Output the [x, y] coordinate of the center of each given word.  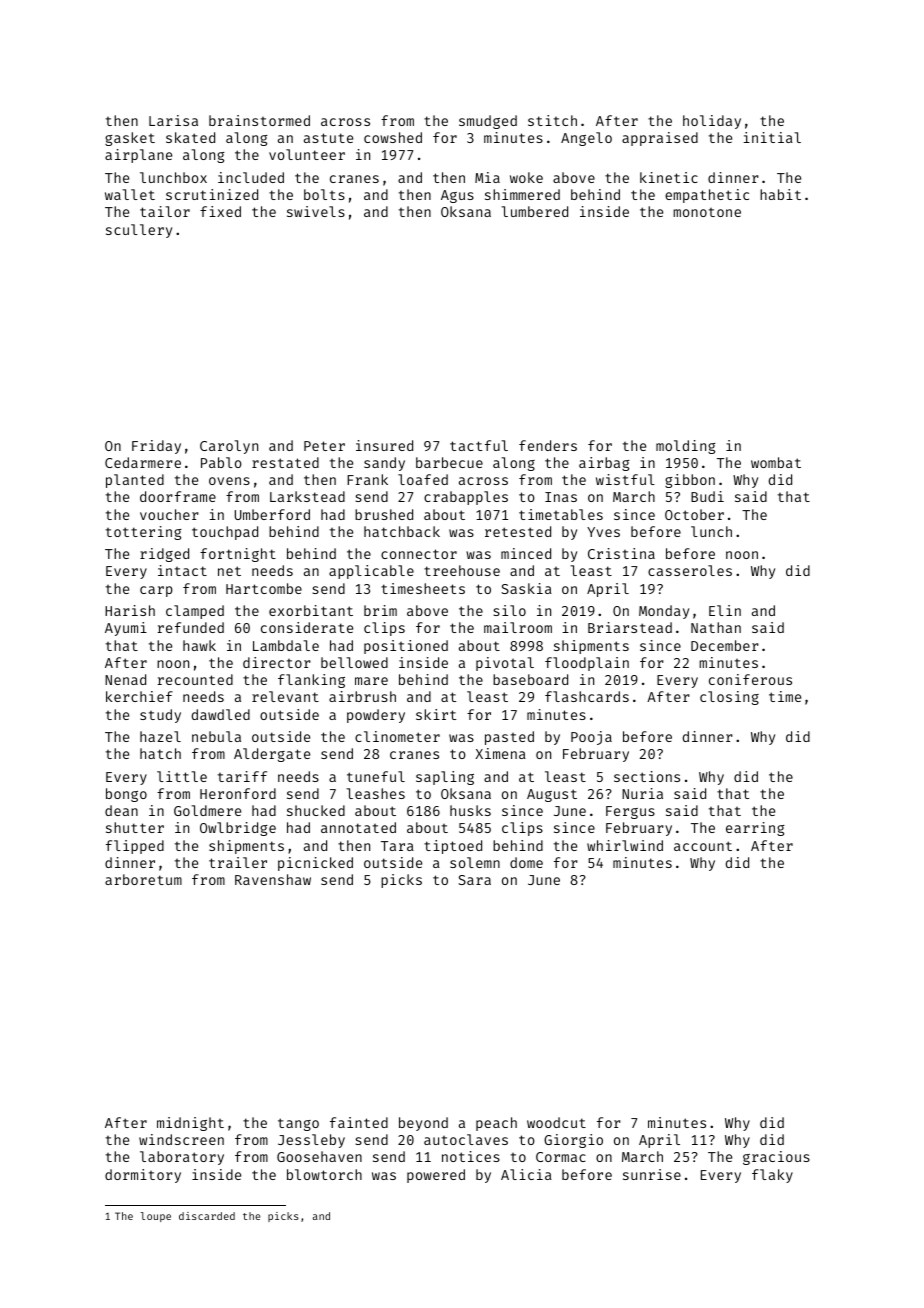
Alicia [526, 1174]
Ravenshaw [273, 879]
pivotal [505, 664]
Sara [474, 880]
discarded [207, 1216]
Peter [324, 446]
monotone [707, 212]
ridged [164, 555]
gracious [776, 1158]
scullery [139, 231]
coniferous [750, 679]
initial [772, 137]
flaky [772, 1176]
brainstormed [259, 120]
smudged [488, 122]
